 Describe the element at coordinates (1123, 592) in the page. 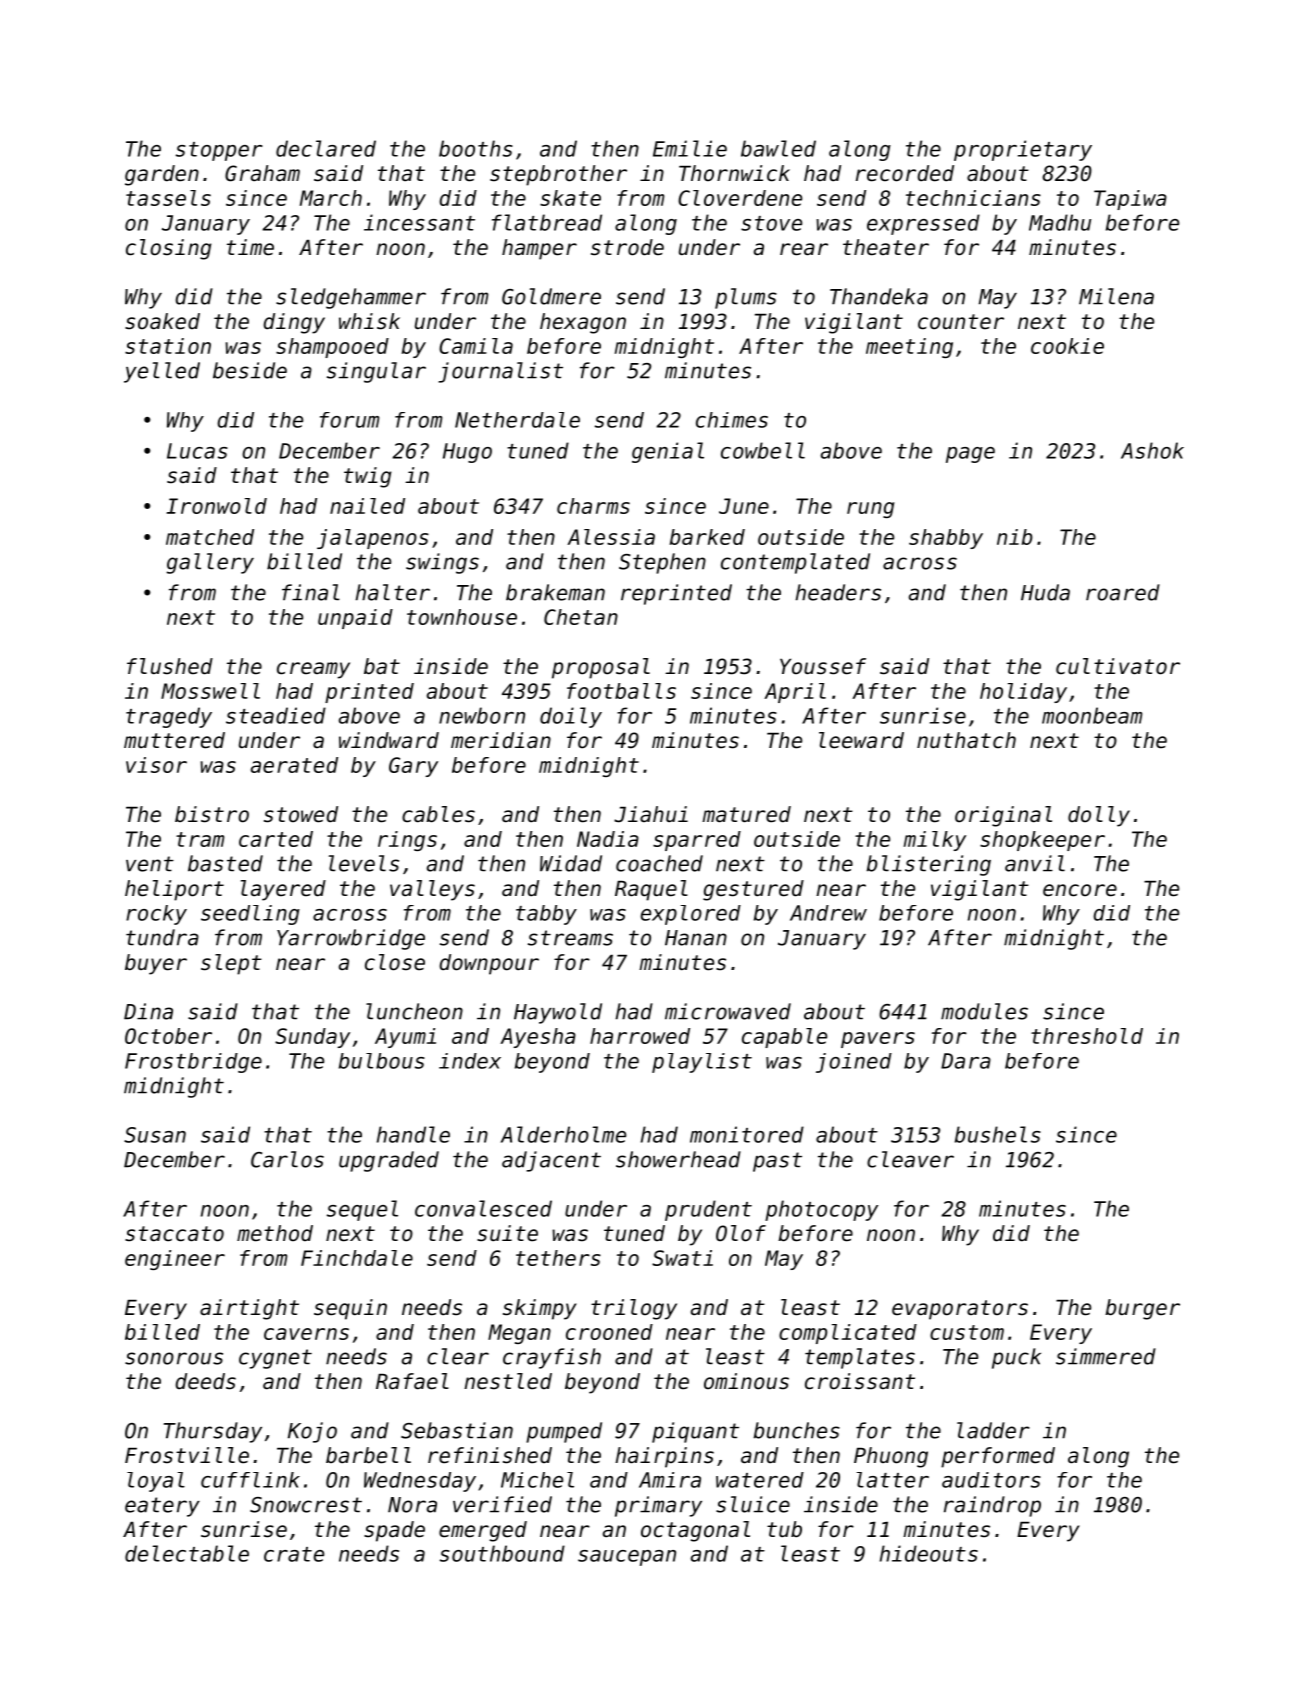

I see `roared` at that location.
